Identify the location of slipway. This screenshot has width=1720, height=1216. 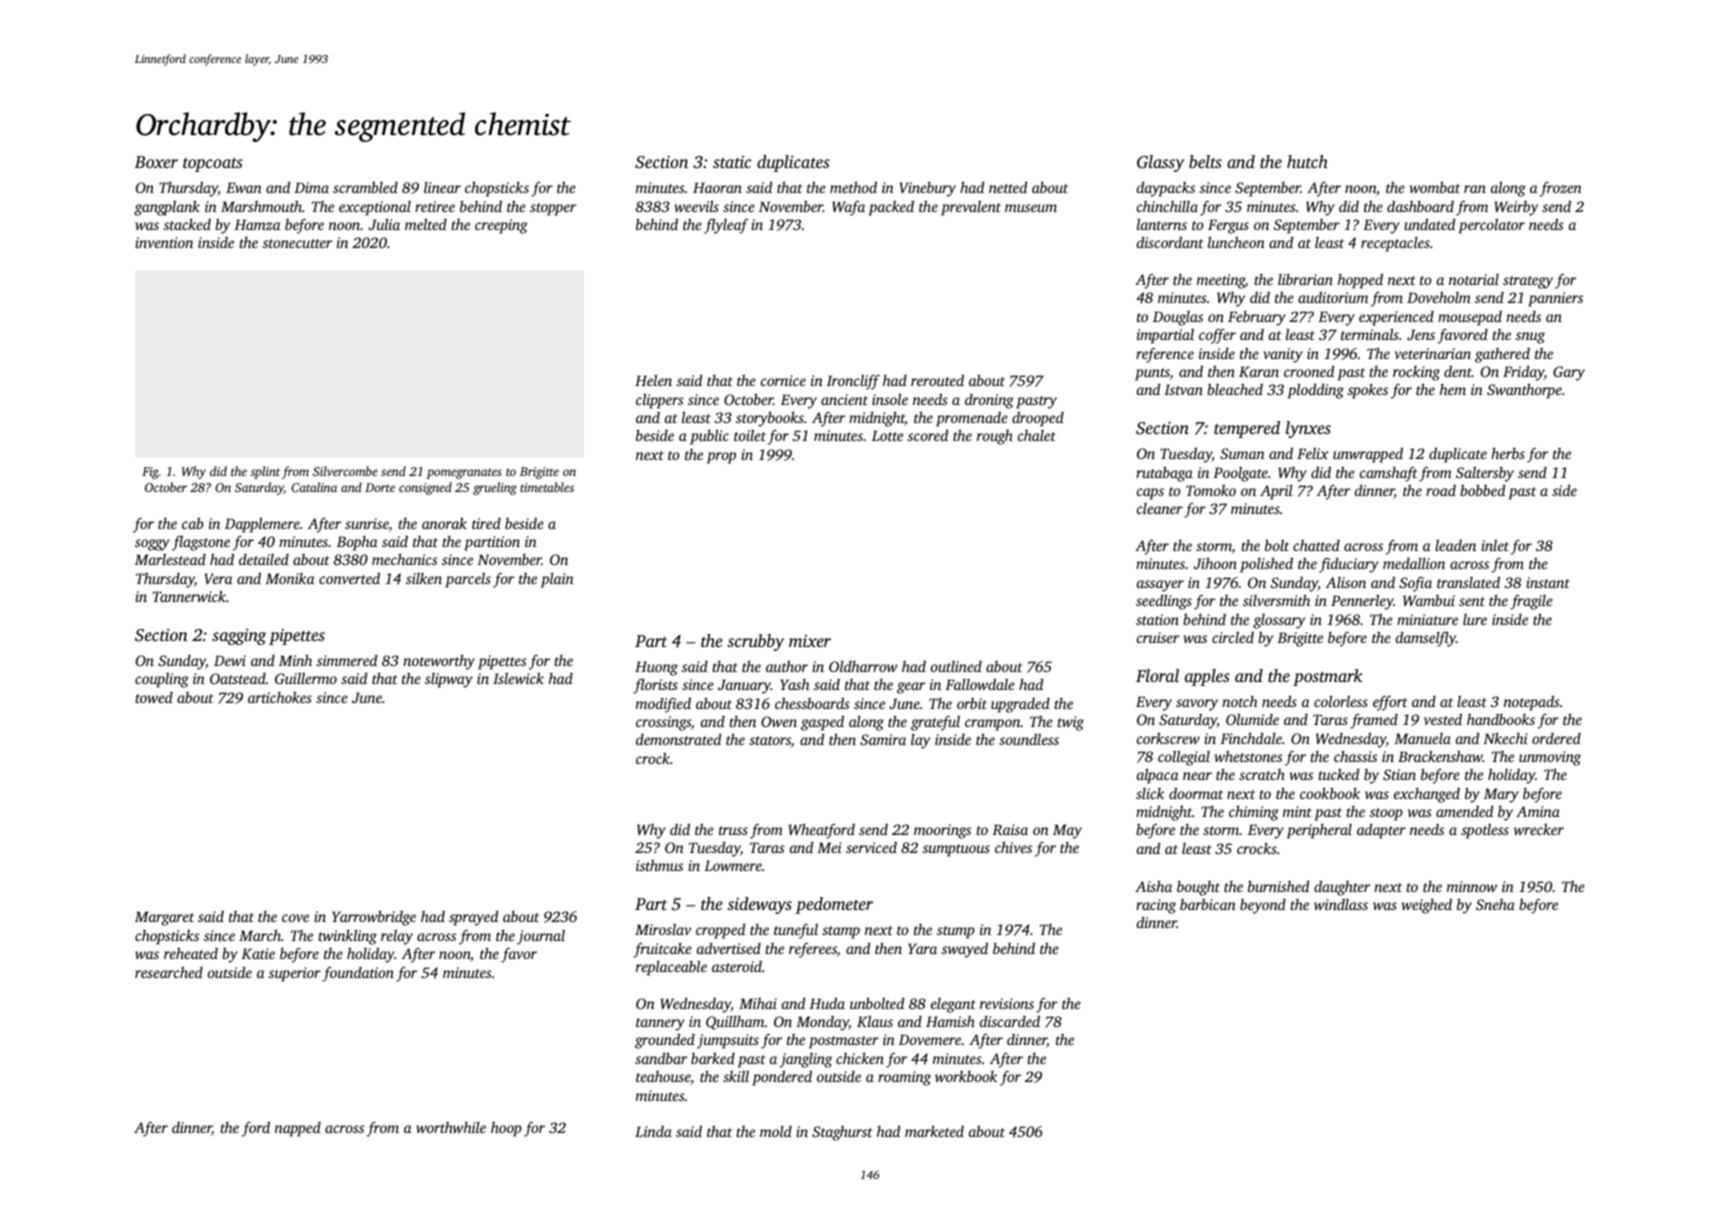
(449, 680).
